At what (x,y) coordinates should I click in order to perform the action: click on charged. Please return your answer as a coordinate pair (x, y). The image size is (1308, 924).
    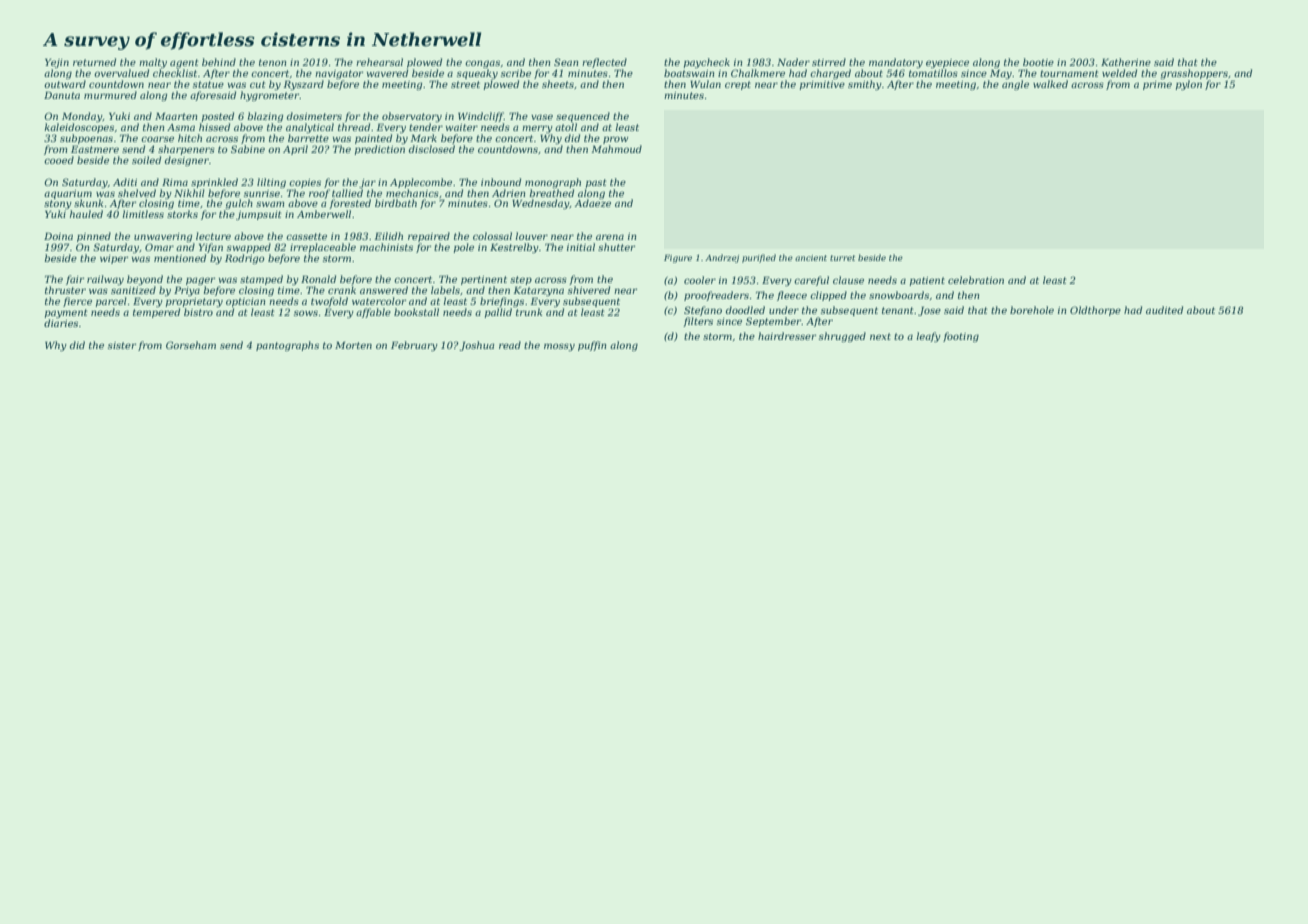
    Looking at the image, I should click on (830, 74).
